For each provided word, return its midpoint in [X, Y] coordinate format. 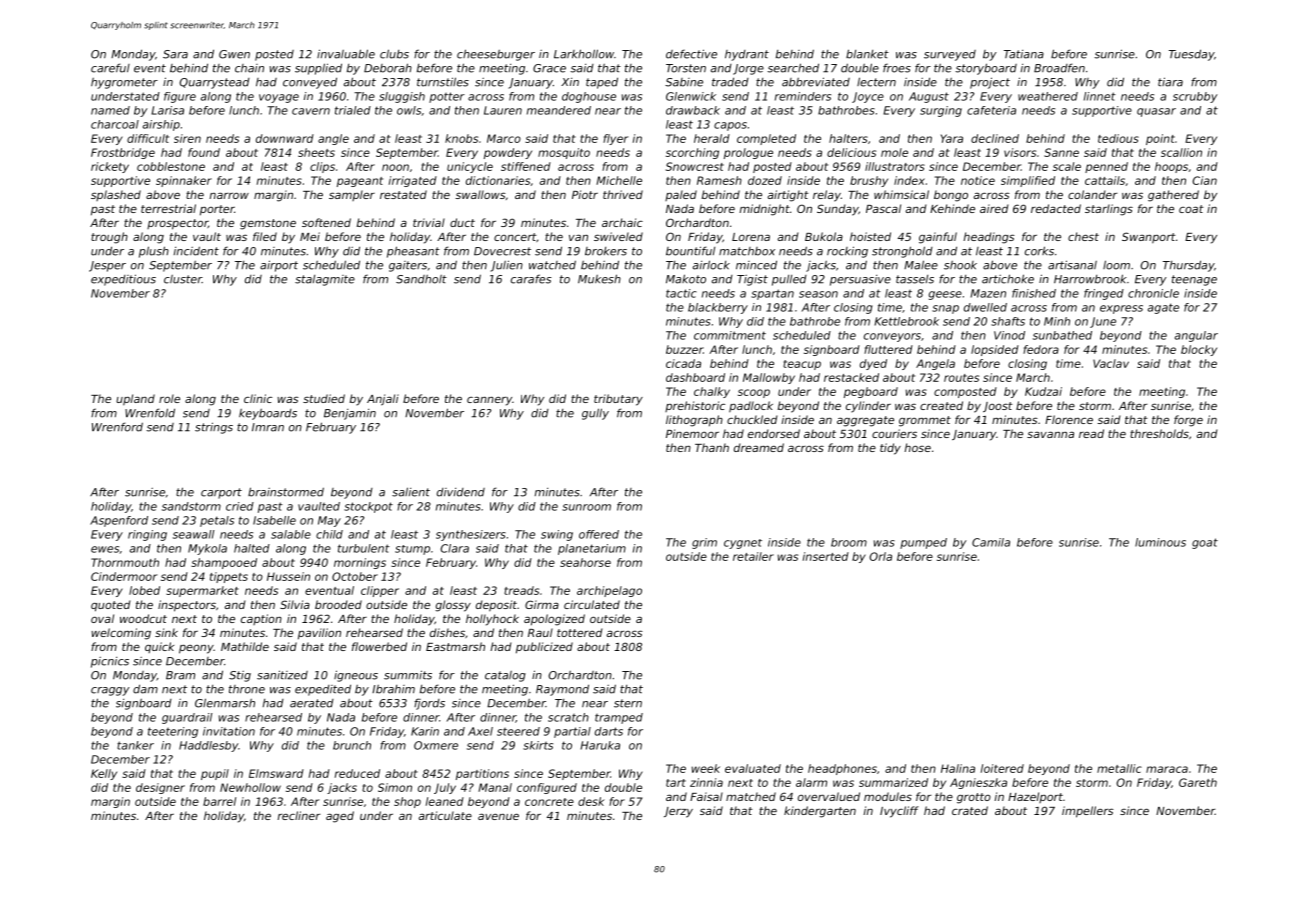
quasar [1156, 112]
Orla [880, 556]
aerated [312, 703]
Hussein [288, 576]
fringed [1104, 294]
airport [279, 266]
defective [691, 54]
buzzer [684, 349]
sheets [316, 152]
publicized [544, 648]
